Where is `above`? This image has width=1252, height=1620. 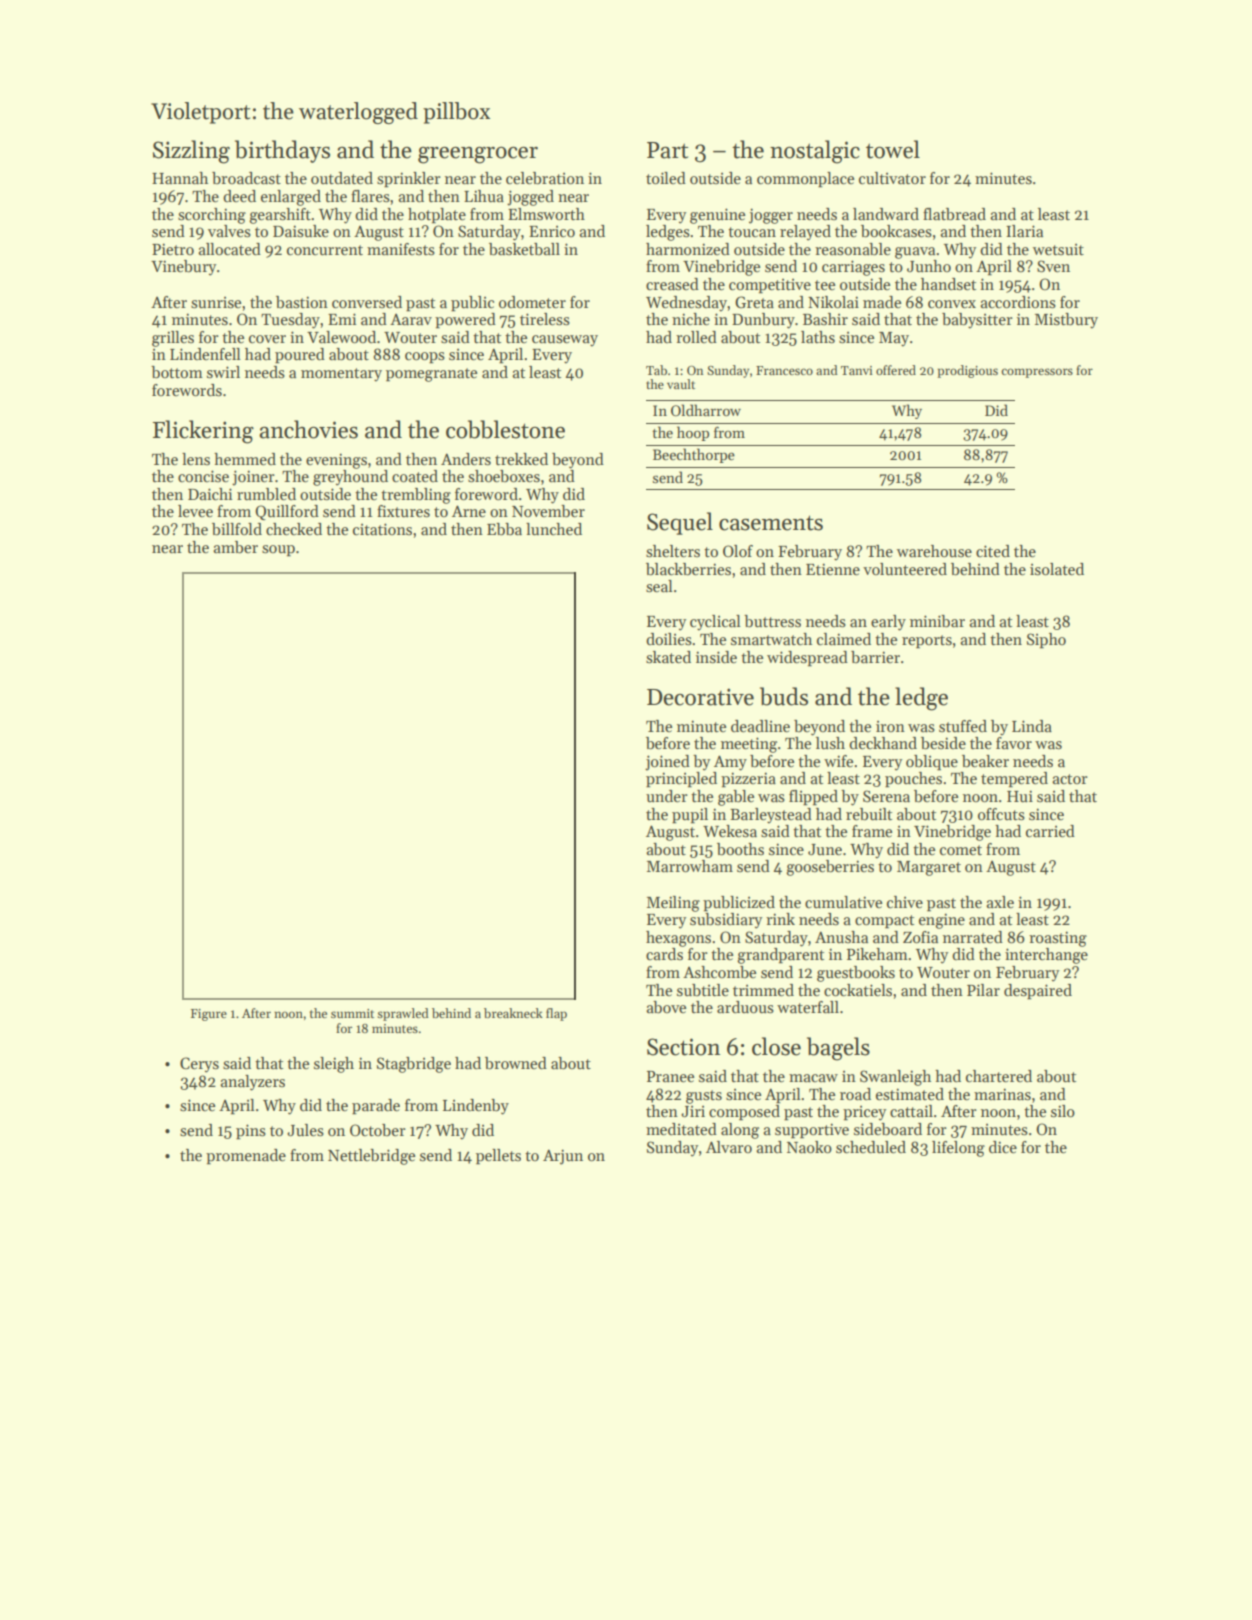 above is located at coordinates (666, 1007).
